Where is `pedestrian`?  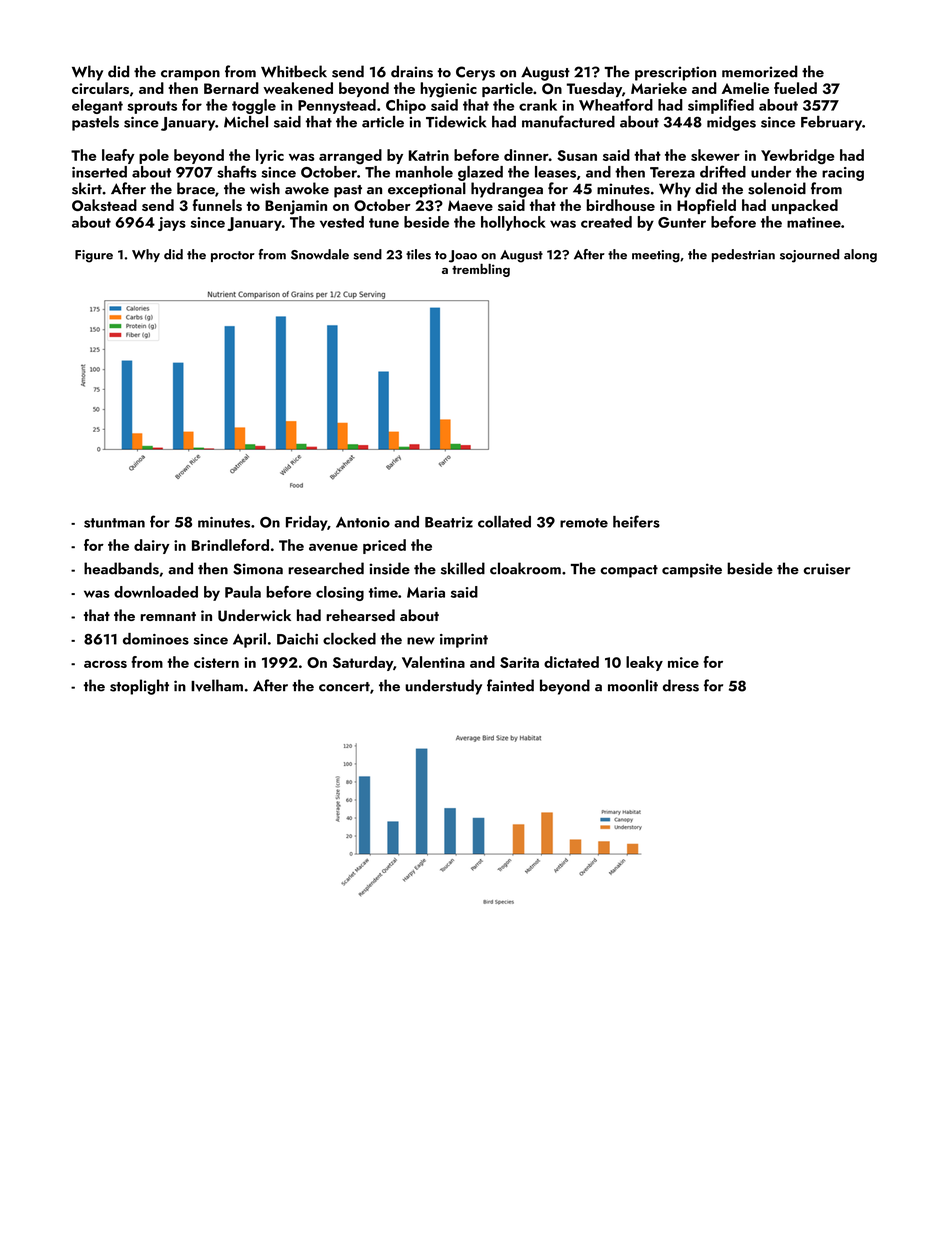
pedestrian is located at coordinates (743, 255).
